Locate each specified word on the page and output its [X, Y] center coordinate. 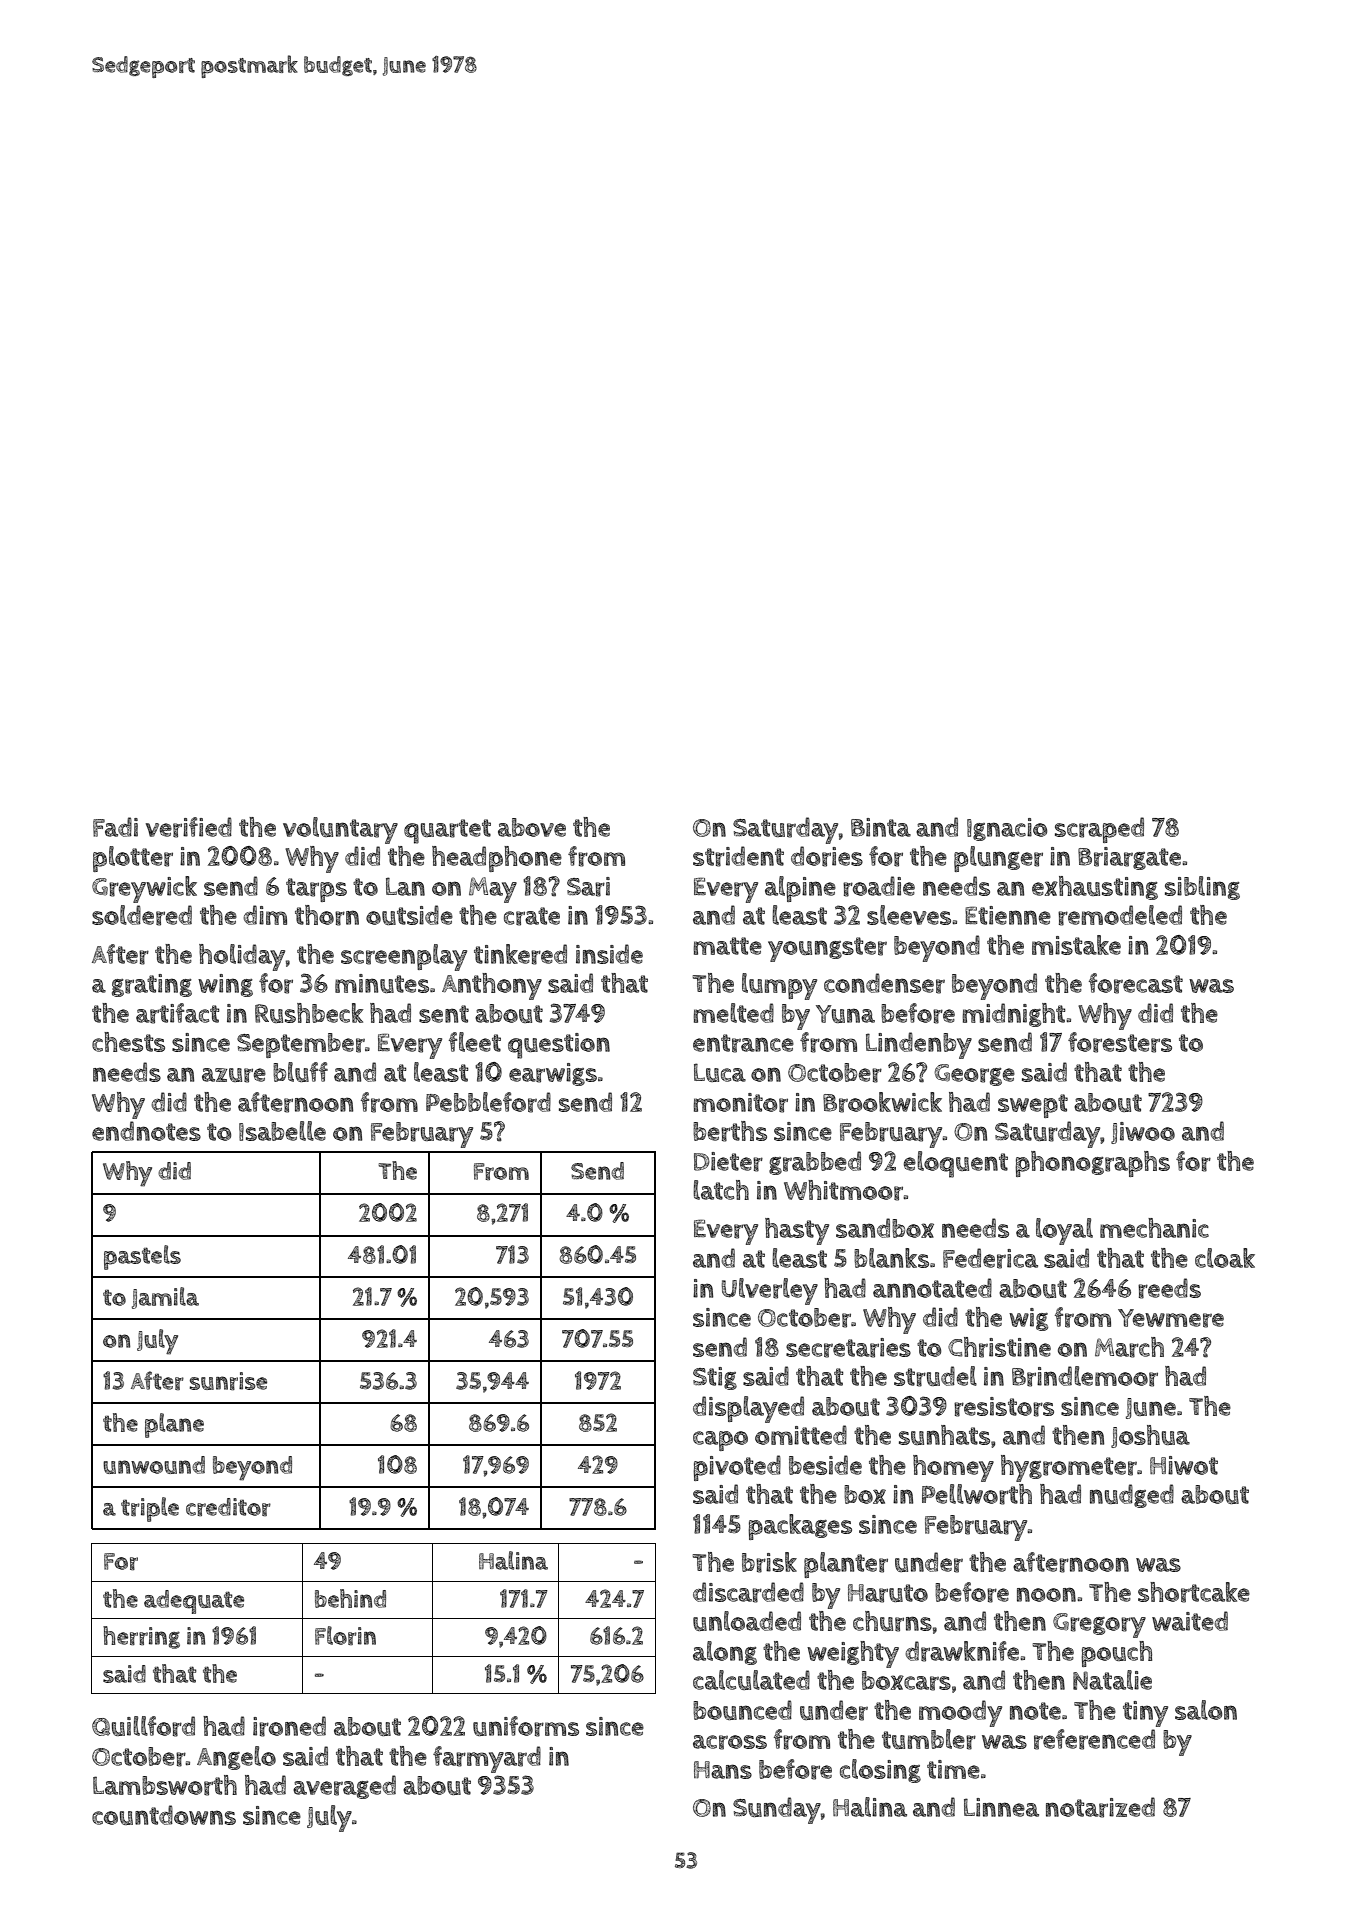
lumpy [779, 986]
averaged [344, 1787]
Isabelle [282, 1131]
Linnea [1001, 1807]
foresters [1120, 1042]
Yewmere [1171, 1318]
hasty [797, 1231]
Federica [990, 1258]
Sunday [777, 1810]
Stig [715, 1378]
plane [174, 1425]
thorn [327, 915]
